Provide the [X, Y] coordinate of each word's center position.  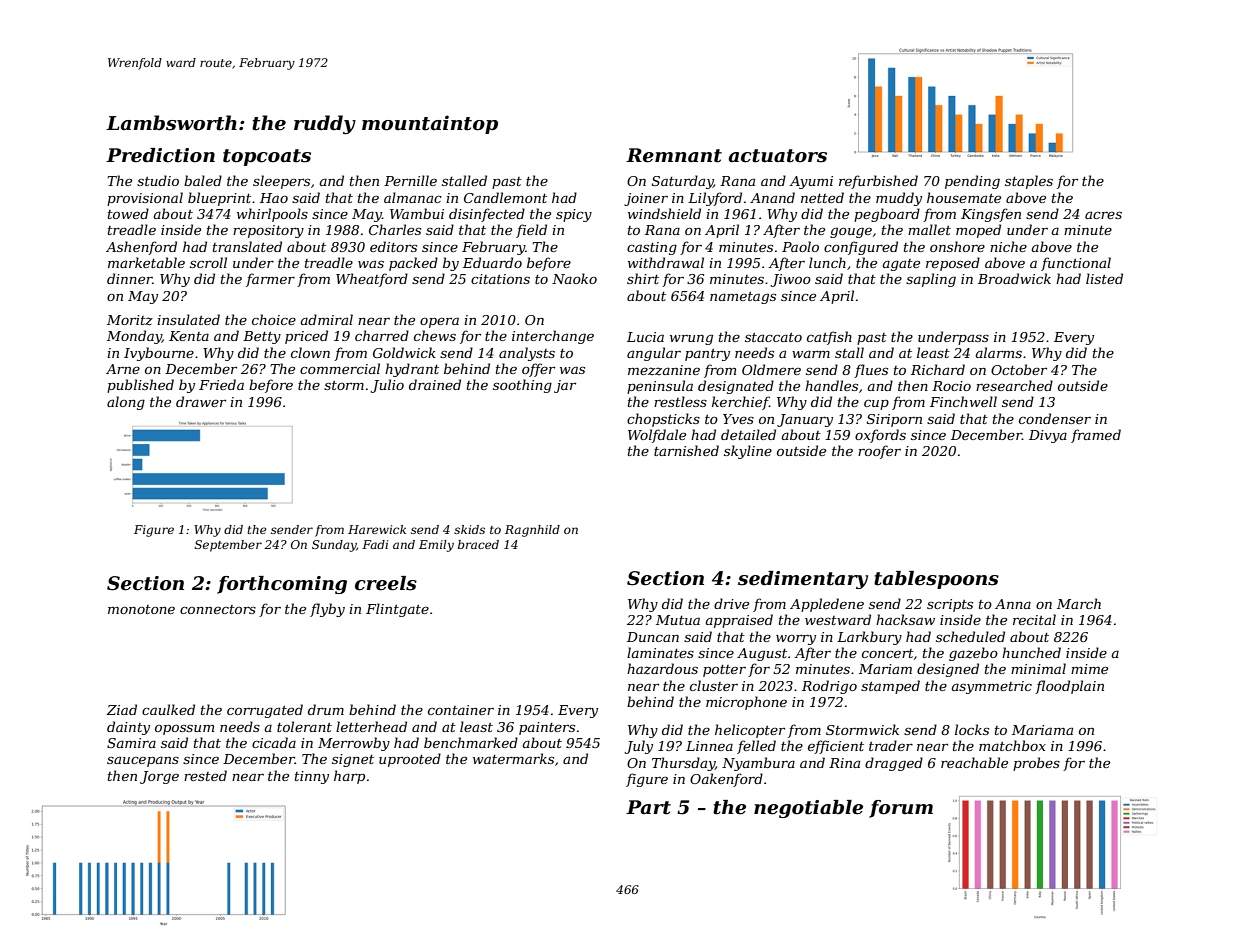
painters [547, 728]
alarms [998, 352]
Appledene [827, 605]
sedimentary [803, 580]
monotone [141, 609]
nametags [743, 298]
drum [326, 709]
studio [158, 180]
